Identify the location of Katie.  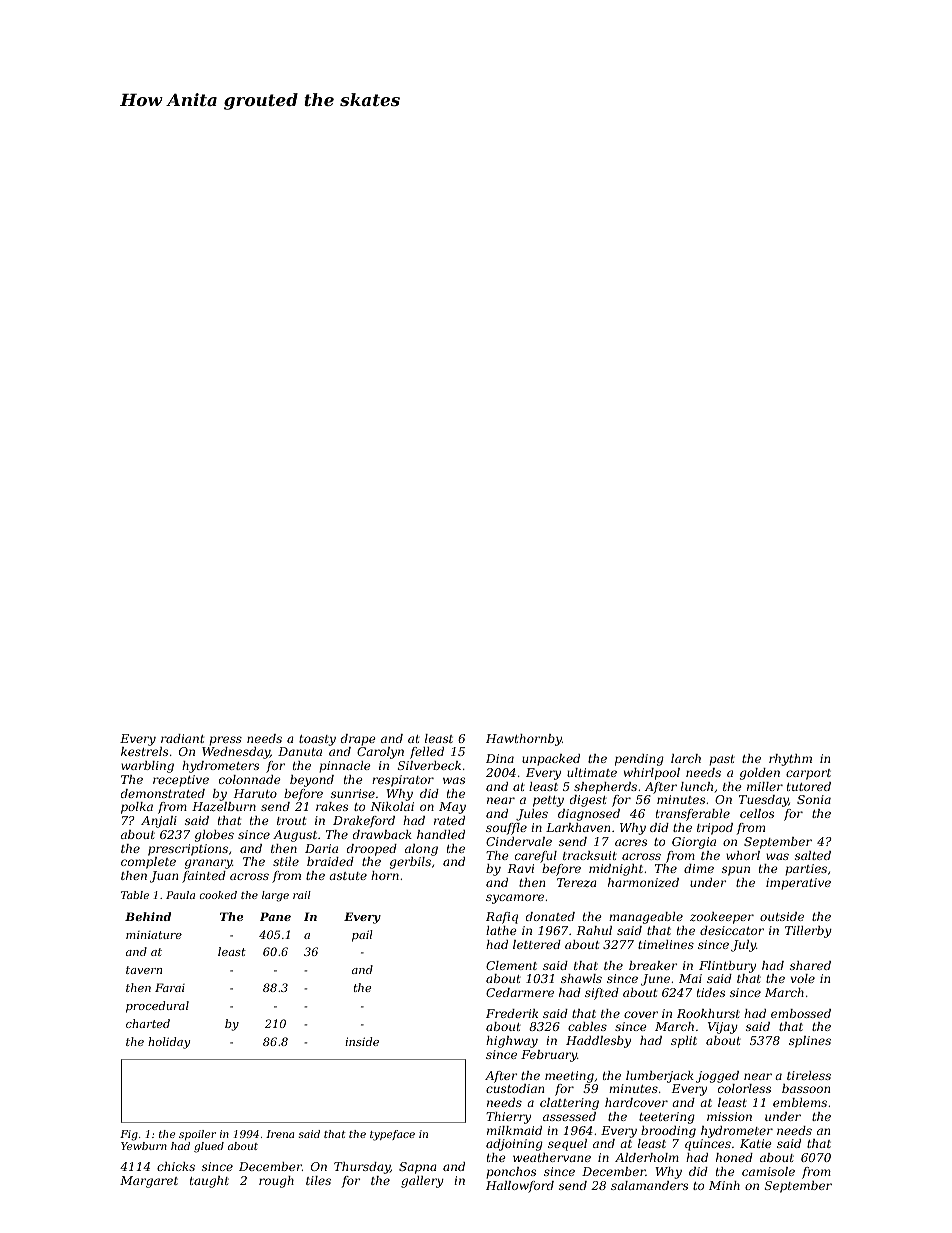
(756, 1143).
